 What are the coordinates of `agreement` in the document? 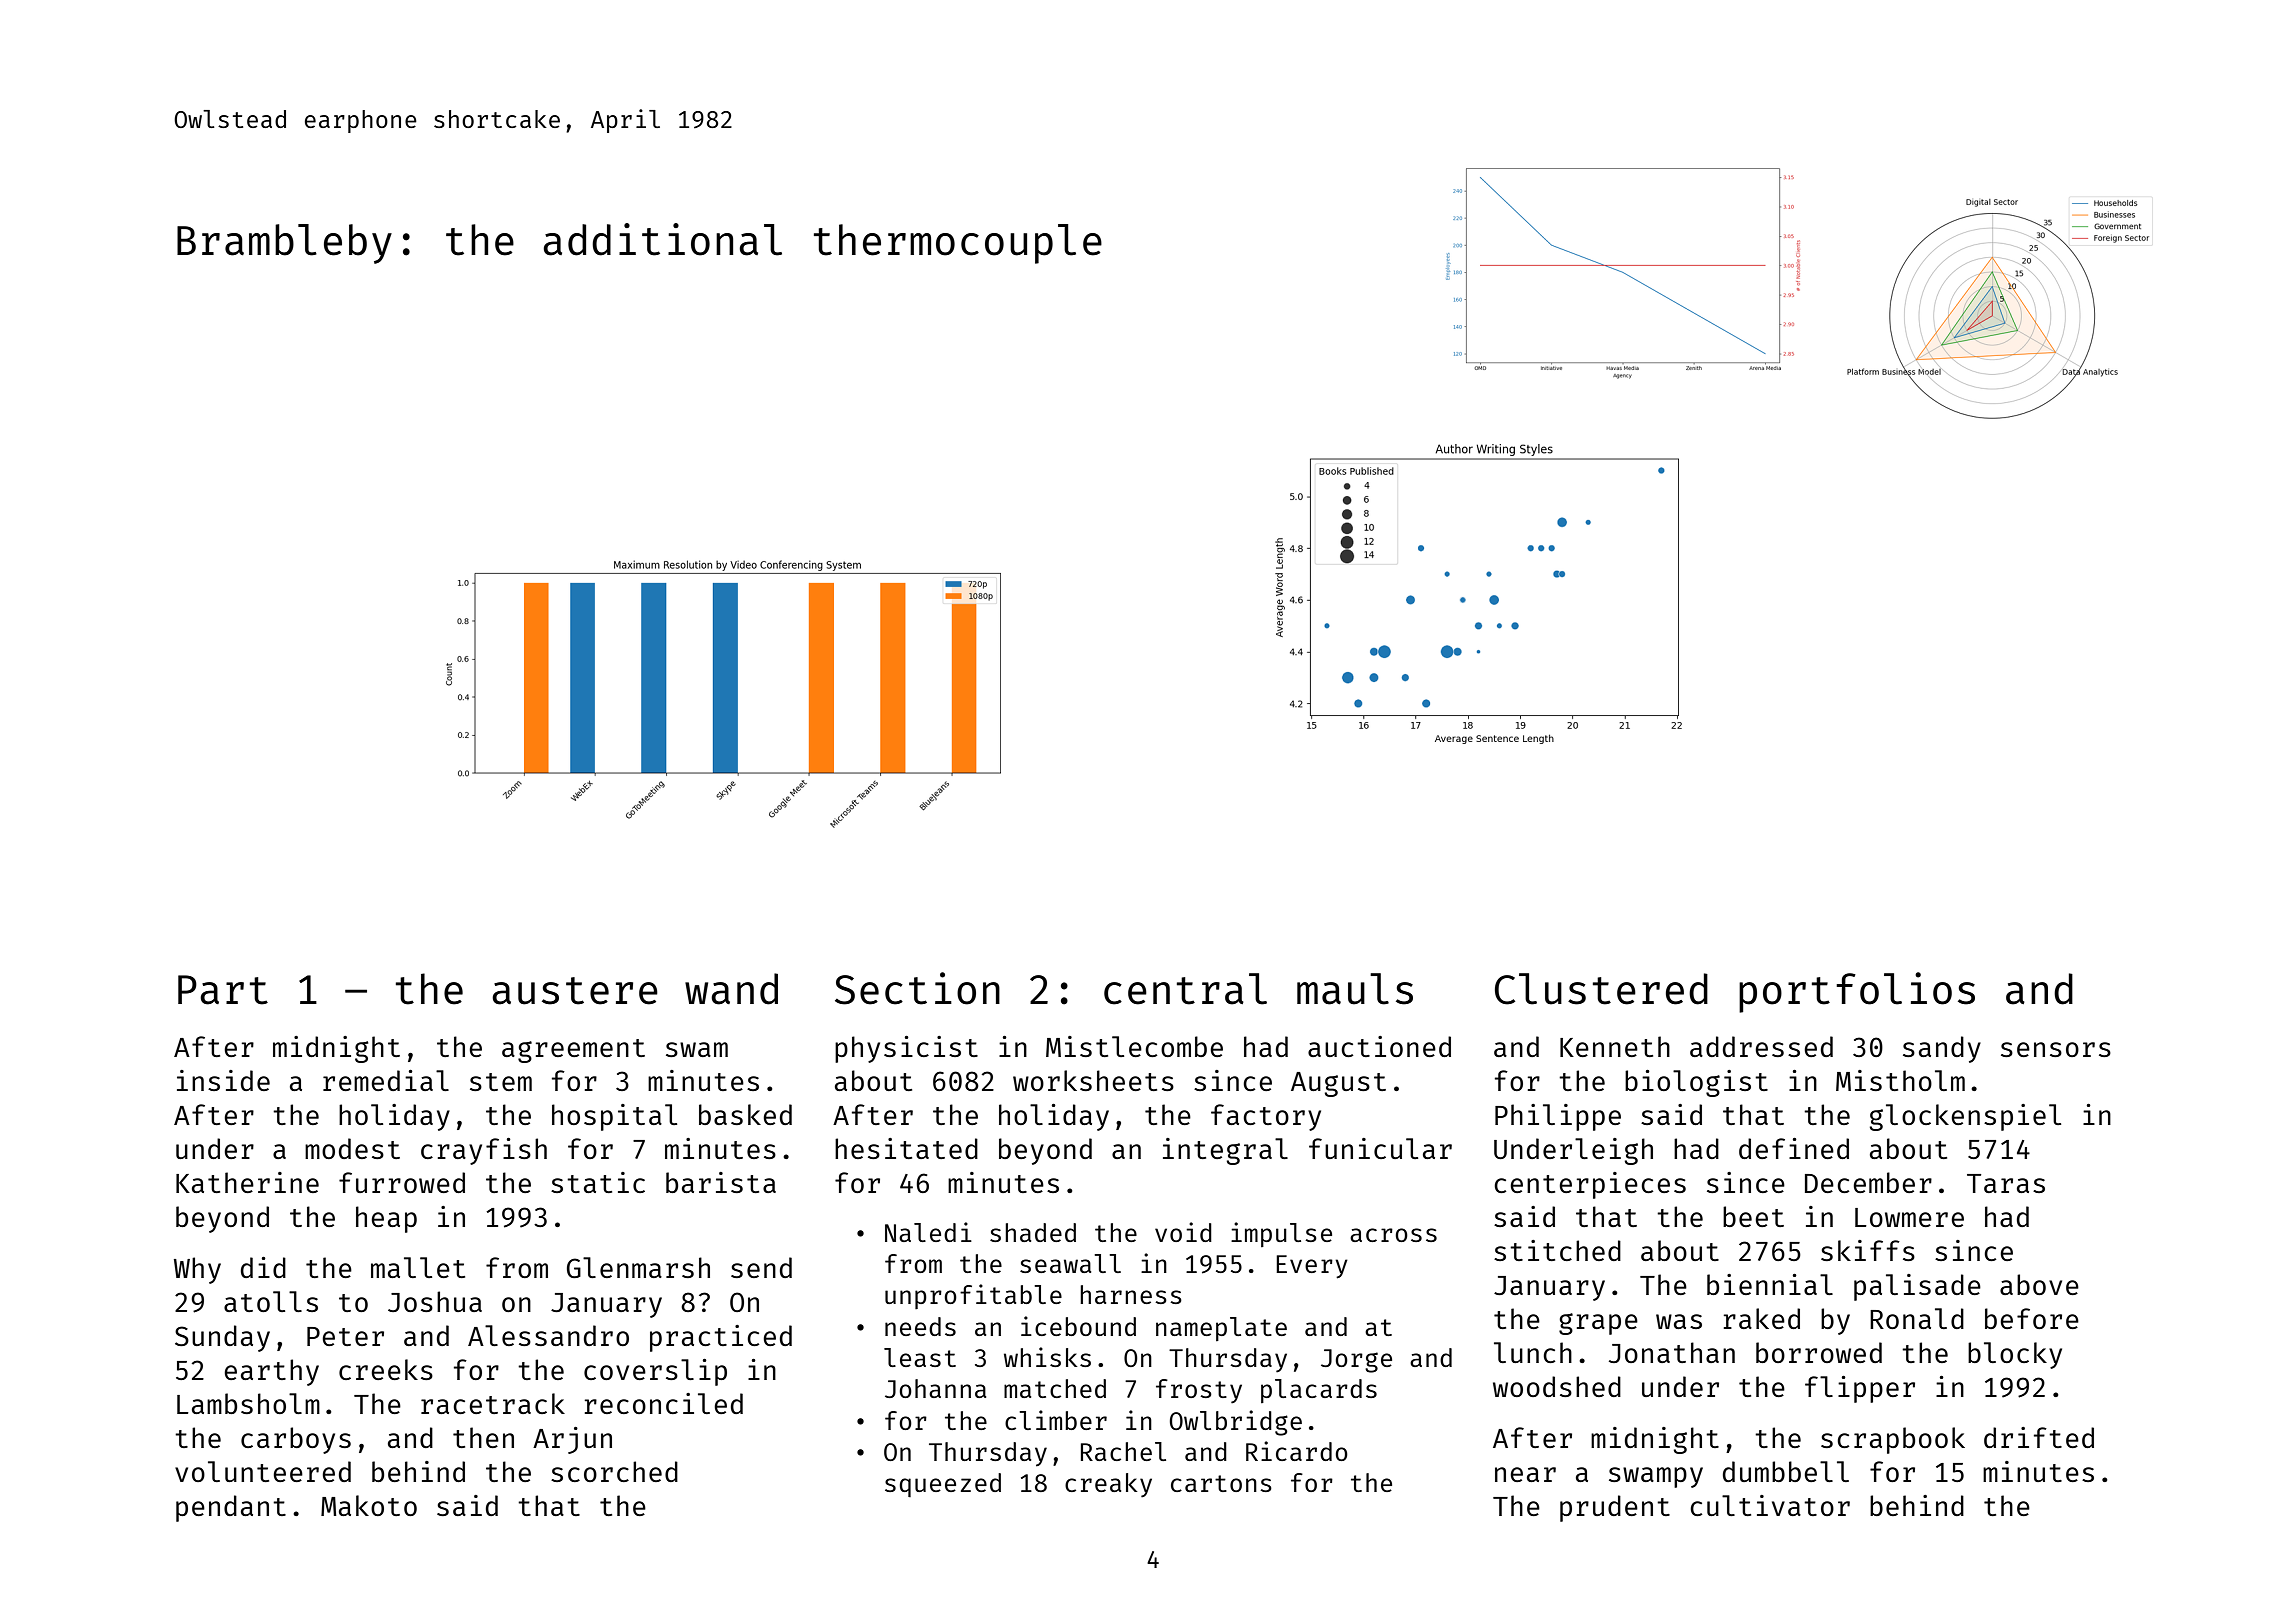 It's located at (573, 1051).
